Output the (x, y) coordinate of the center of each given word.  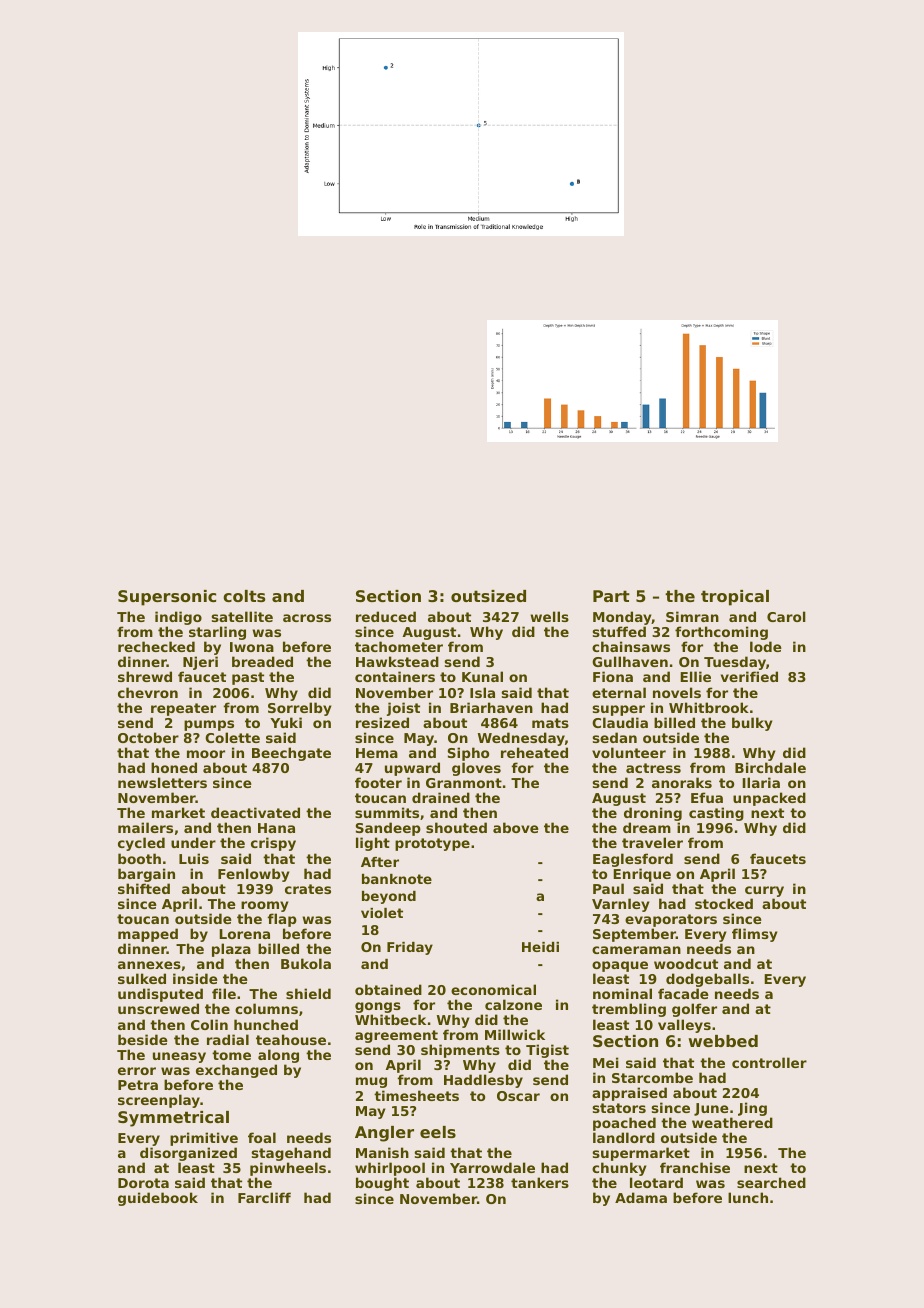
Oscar (518, 1096)
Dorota (143, 1183)
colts (244, 596)
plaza (231, 950)
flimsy (755, 935)
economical (493, 989)
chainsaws (631, 646)
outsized (488, 596)
